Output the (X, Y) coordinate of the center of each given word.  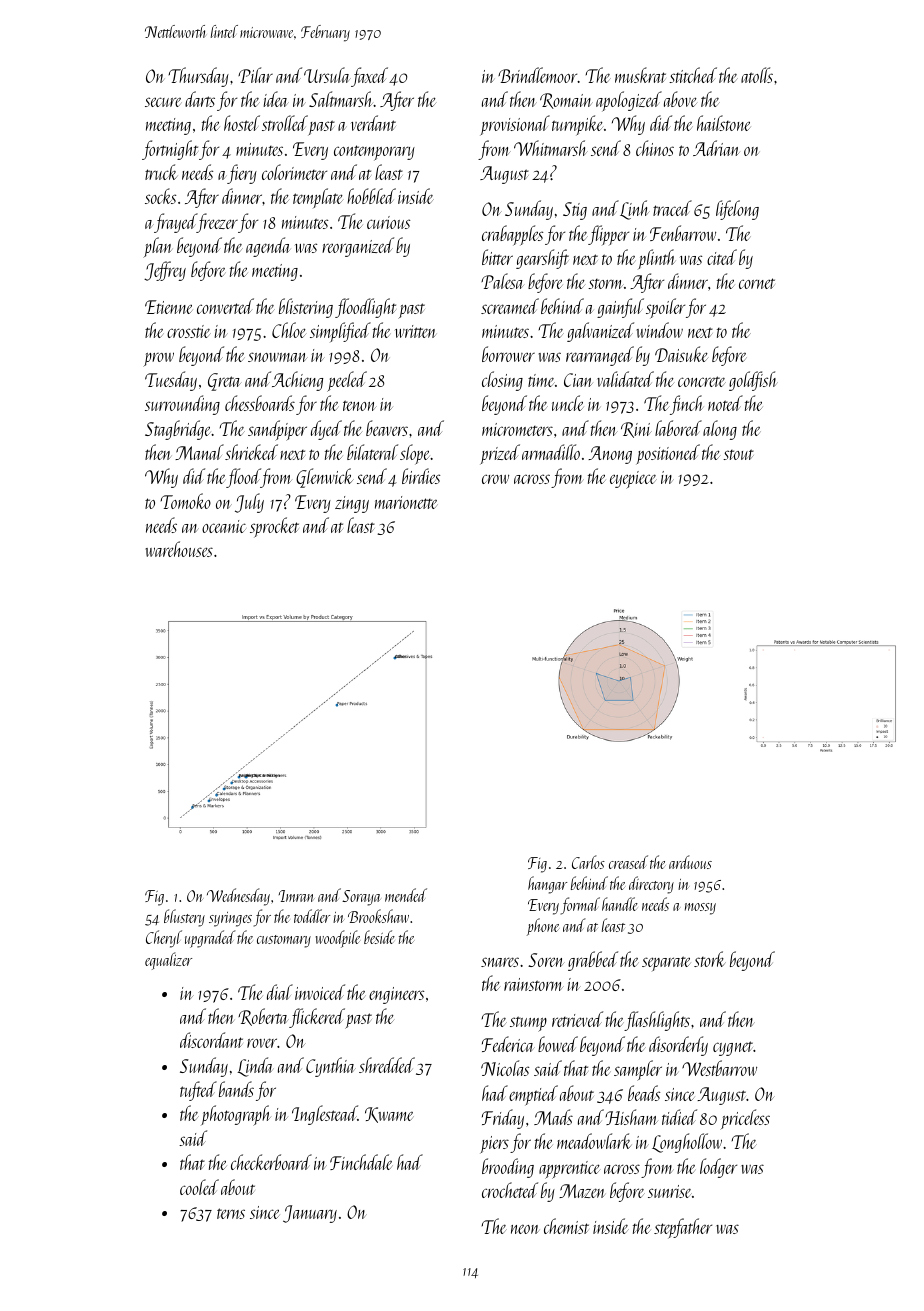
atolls (757, 75)
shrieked (251, 452)
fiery (242, 174)
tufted (198, 1091)
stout (738, 454)
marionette (406, 502)
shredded (387, 1065)
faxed (369, 77)
